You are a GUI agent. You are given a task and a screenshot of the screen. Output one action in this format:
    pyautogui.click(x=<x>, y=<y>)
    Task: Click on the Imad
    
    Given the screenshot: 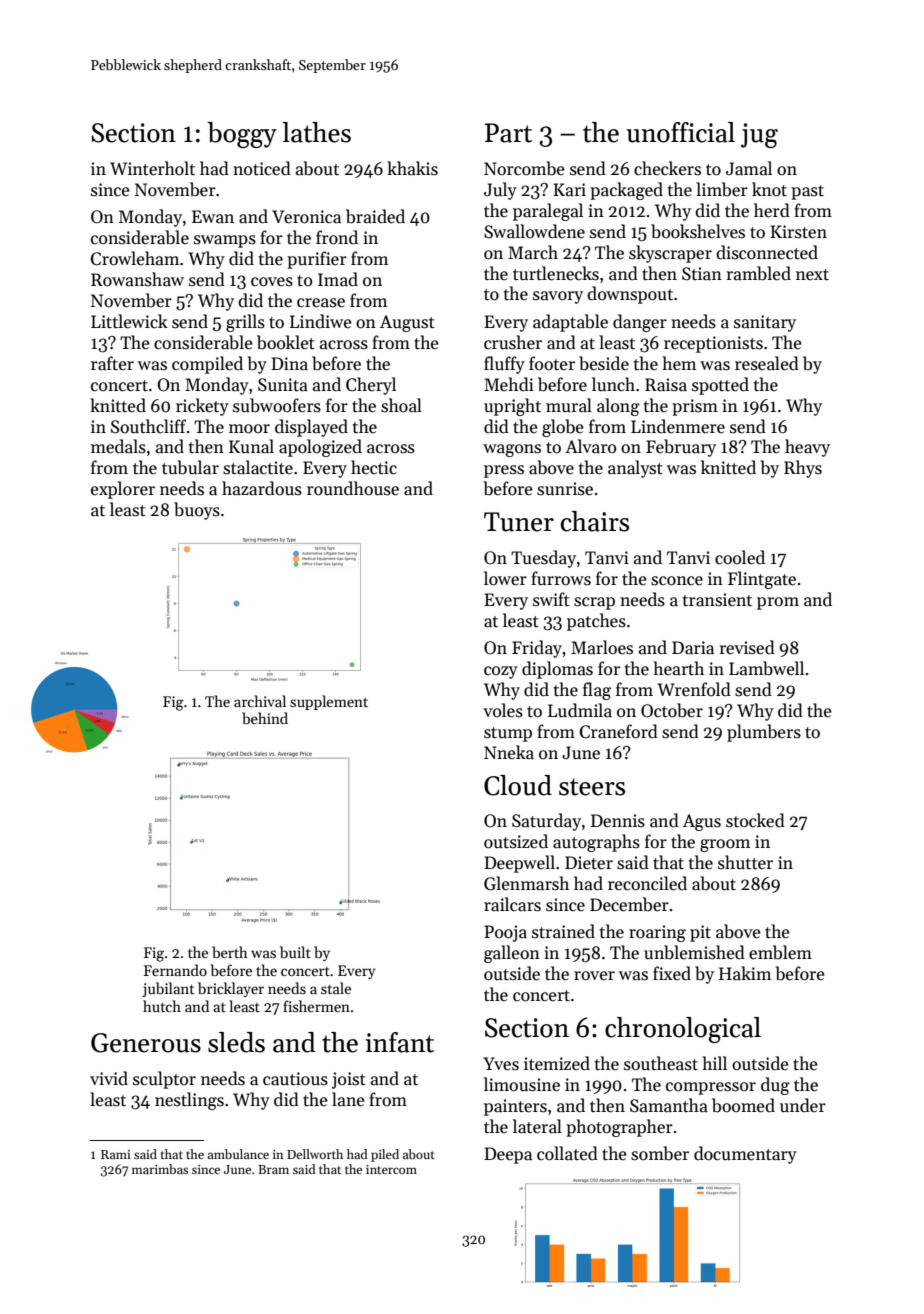 What is the action you would take?
    pyautogui.click(x=338, y=279)
